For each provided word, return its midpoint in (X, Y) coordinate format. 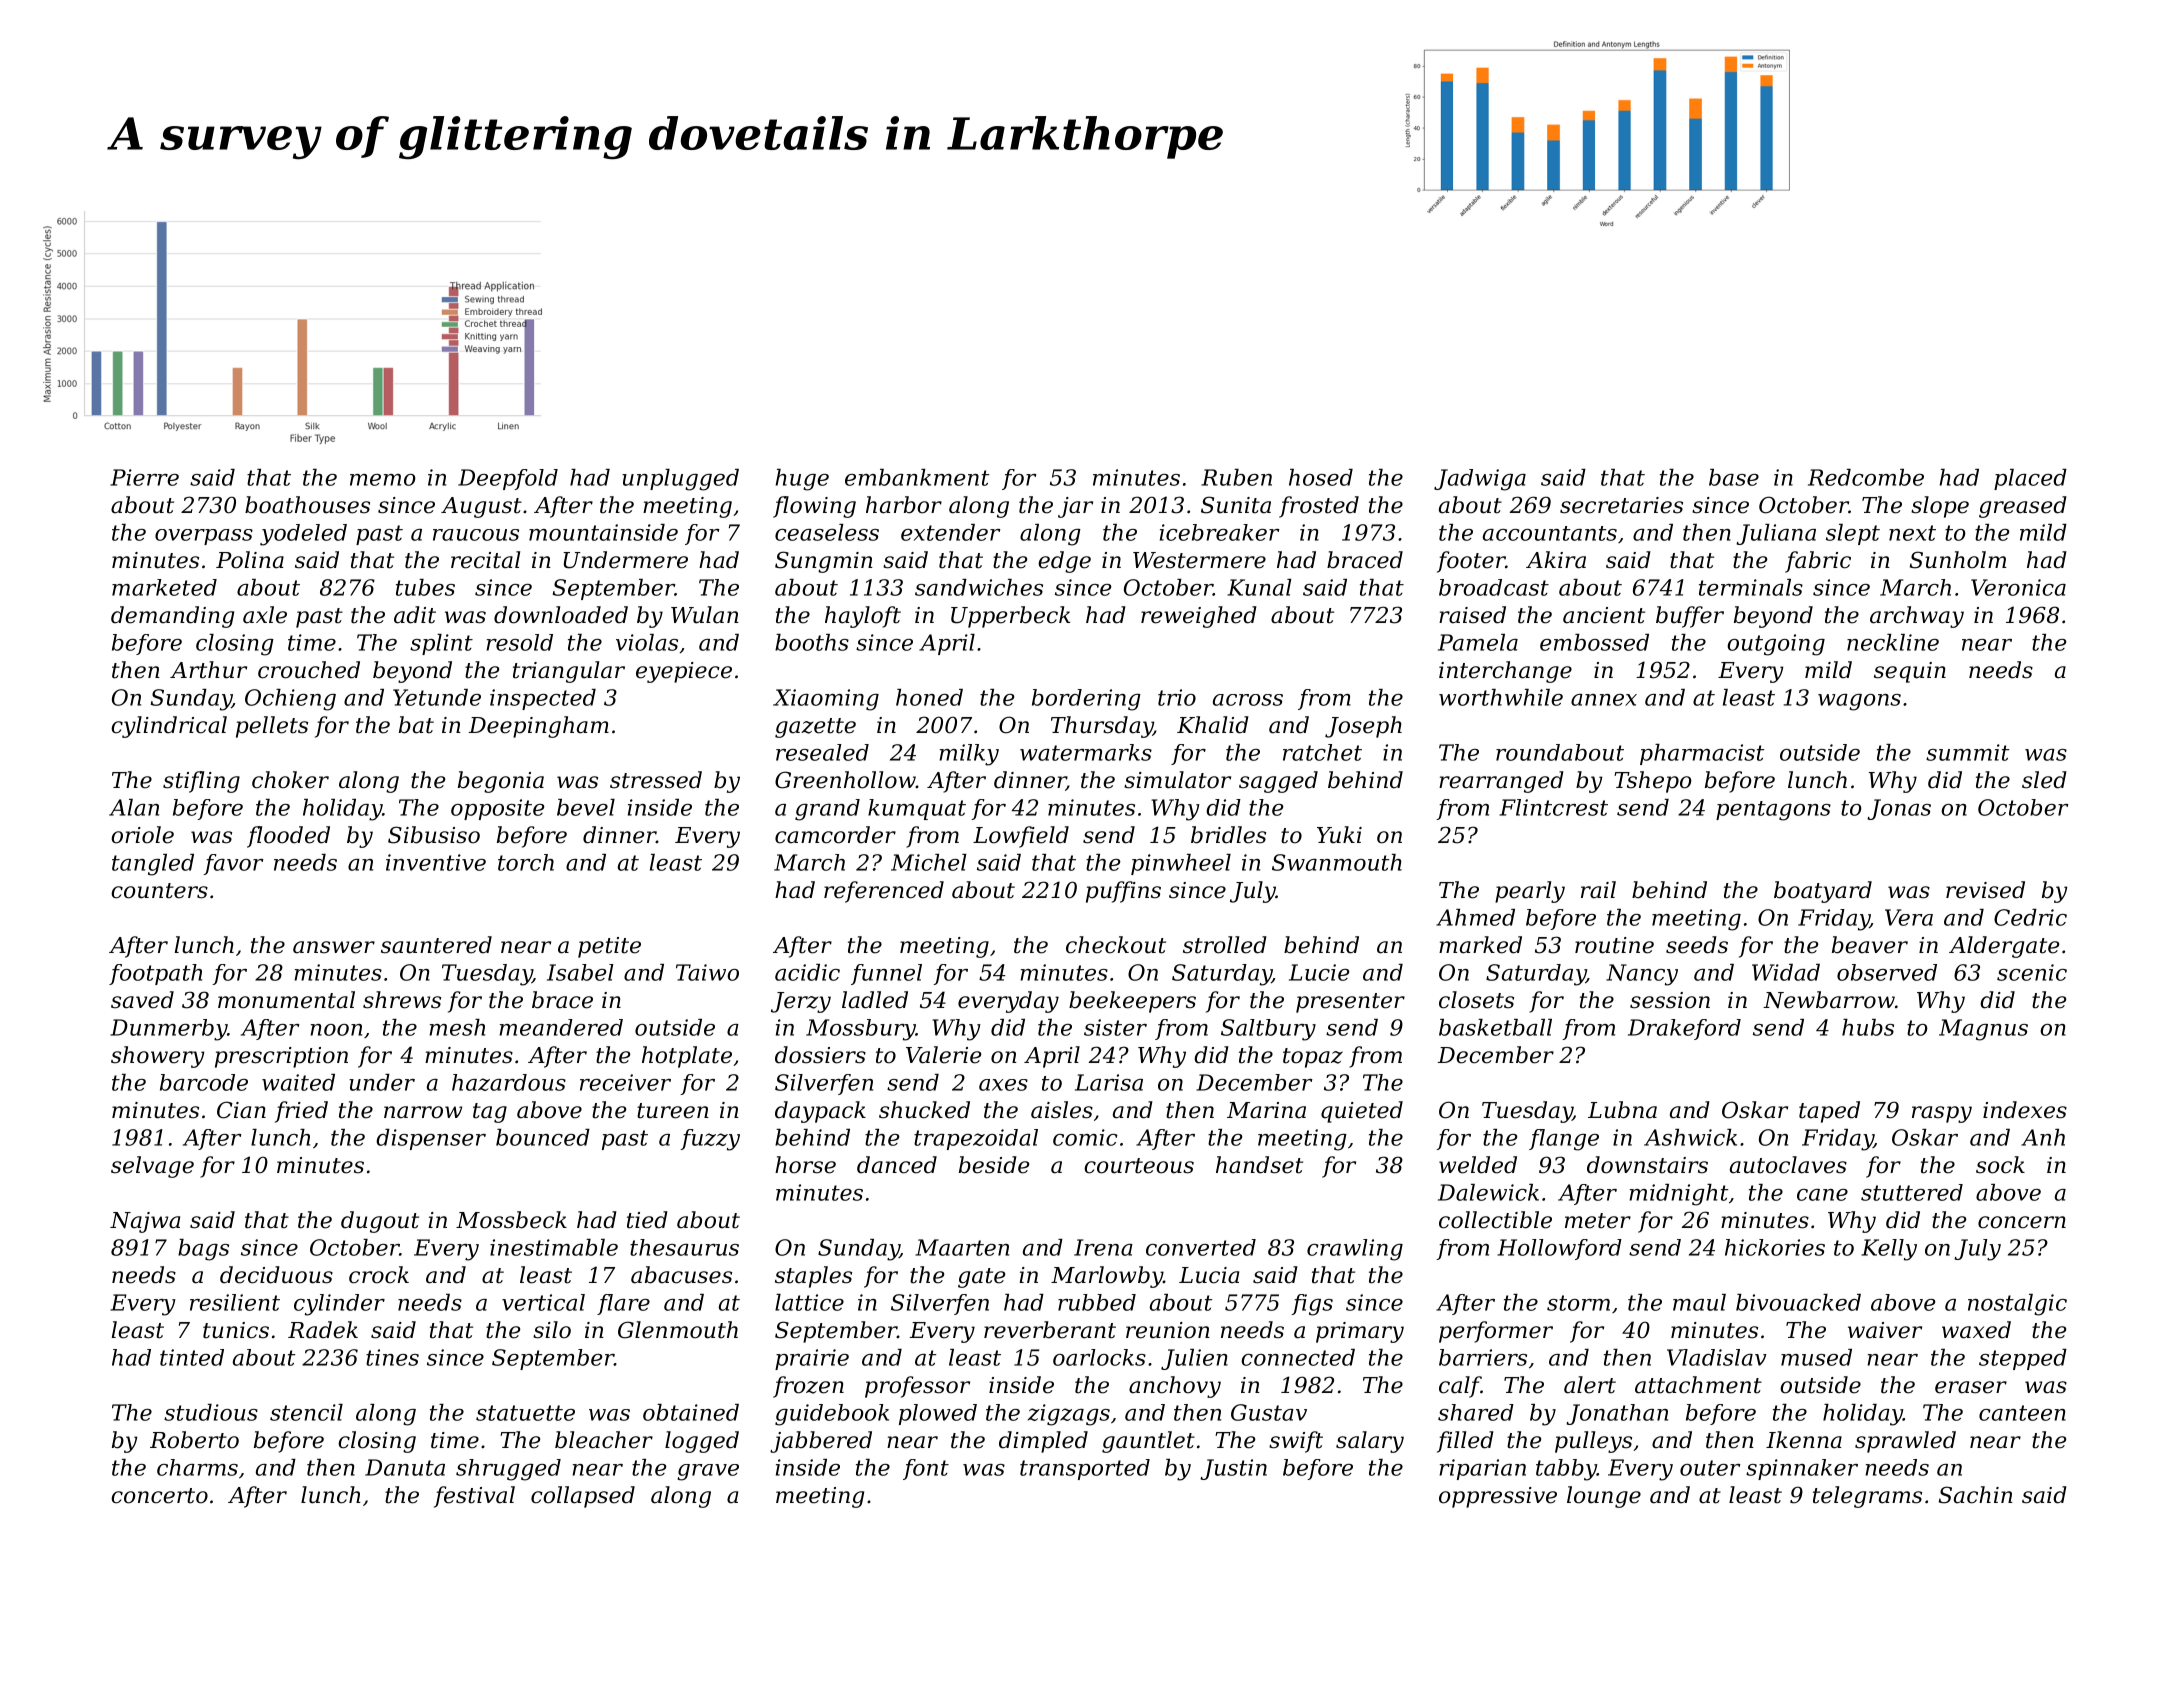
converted (1201, 1247)
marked (1480, 945)
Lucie (1319, 972)
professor (917, 1387)
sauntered (436, 945)
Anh (2043, 1137)
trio (1177, 697)
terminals (1751, 587)
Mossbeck (511, 1220)
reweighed (1199, 617)
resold (519, 642)
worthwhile (1501, 697)
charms (197, 1467)
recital (485, 560)
